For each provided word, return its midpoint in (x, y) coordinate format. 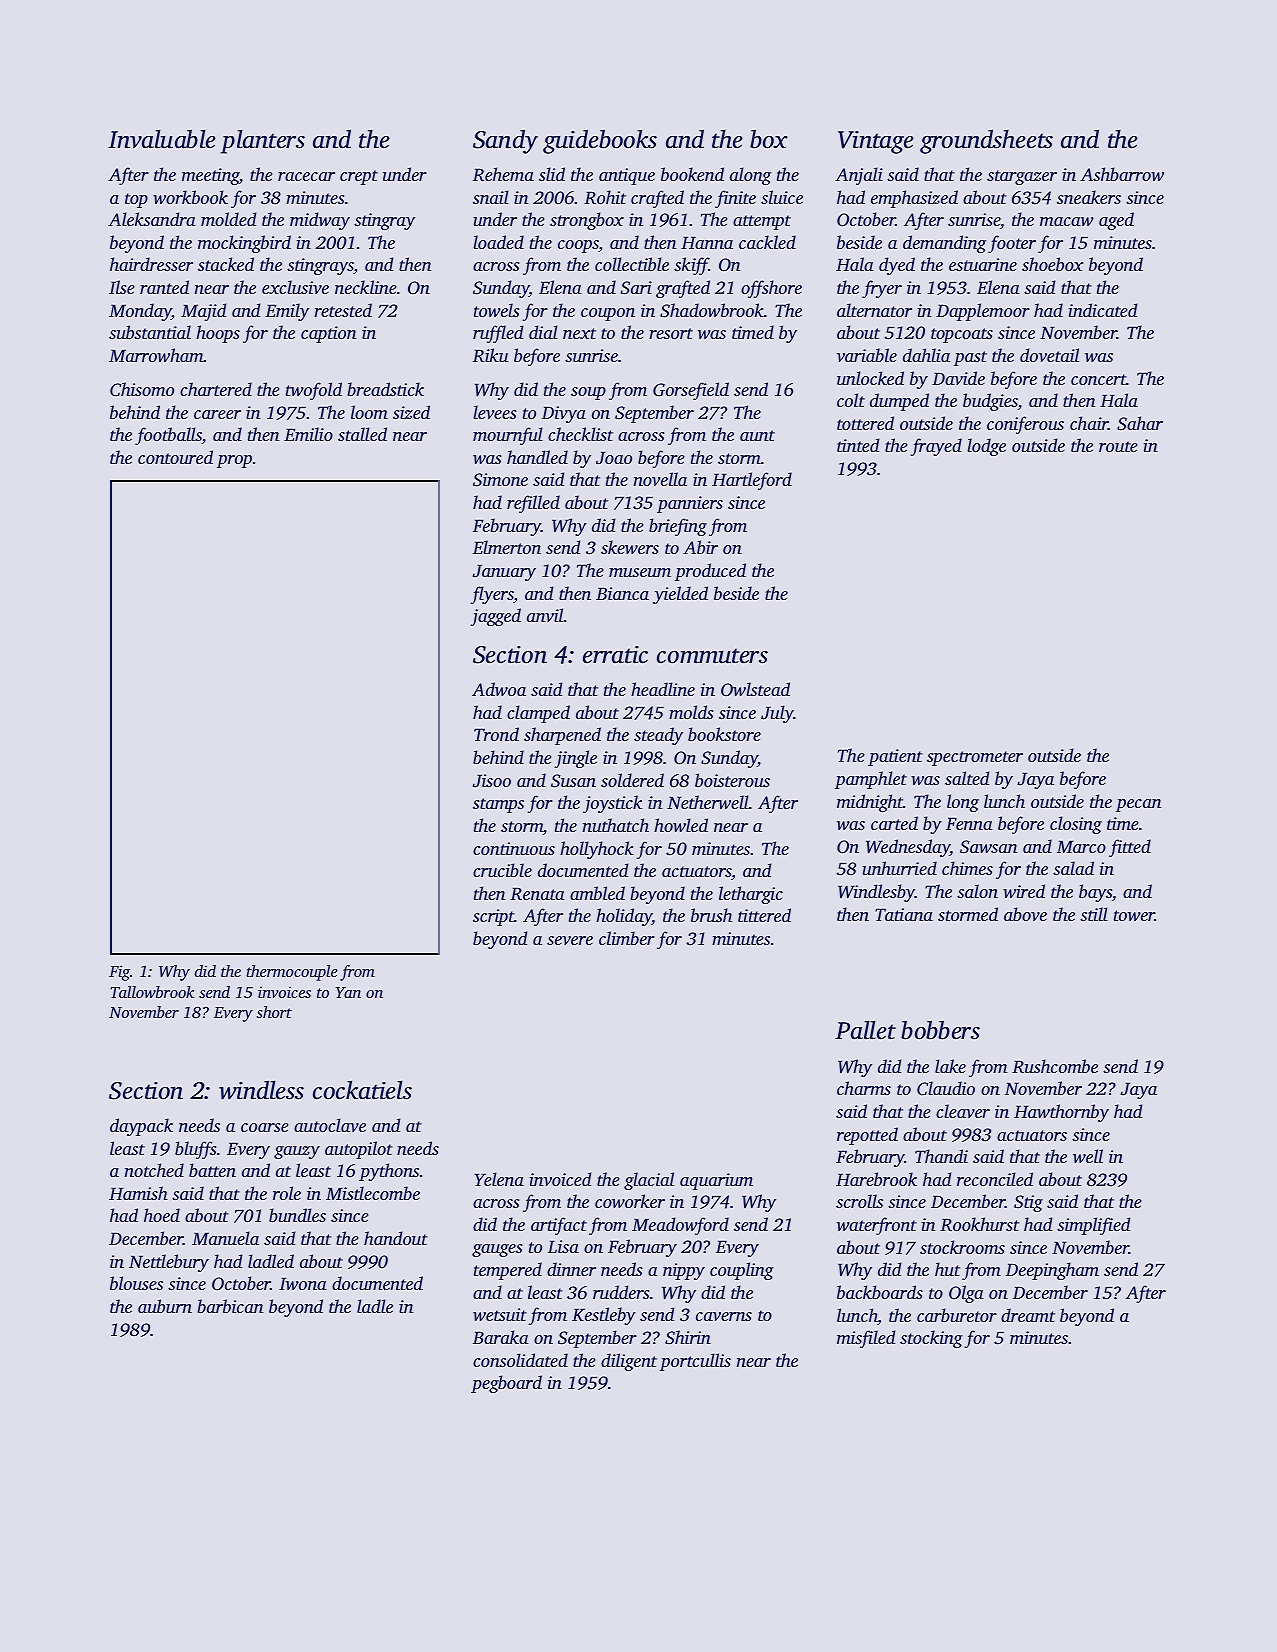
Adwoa (499, 689)
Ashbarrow (1122, 174)
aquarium (716, 1181)
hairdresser (151, 264)
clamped (538, 714)
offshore (771, 289)
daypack (141, 1127)
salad (1073, 868)
